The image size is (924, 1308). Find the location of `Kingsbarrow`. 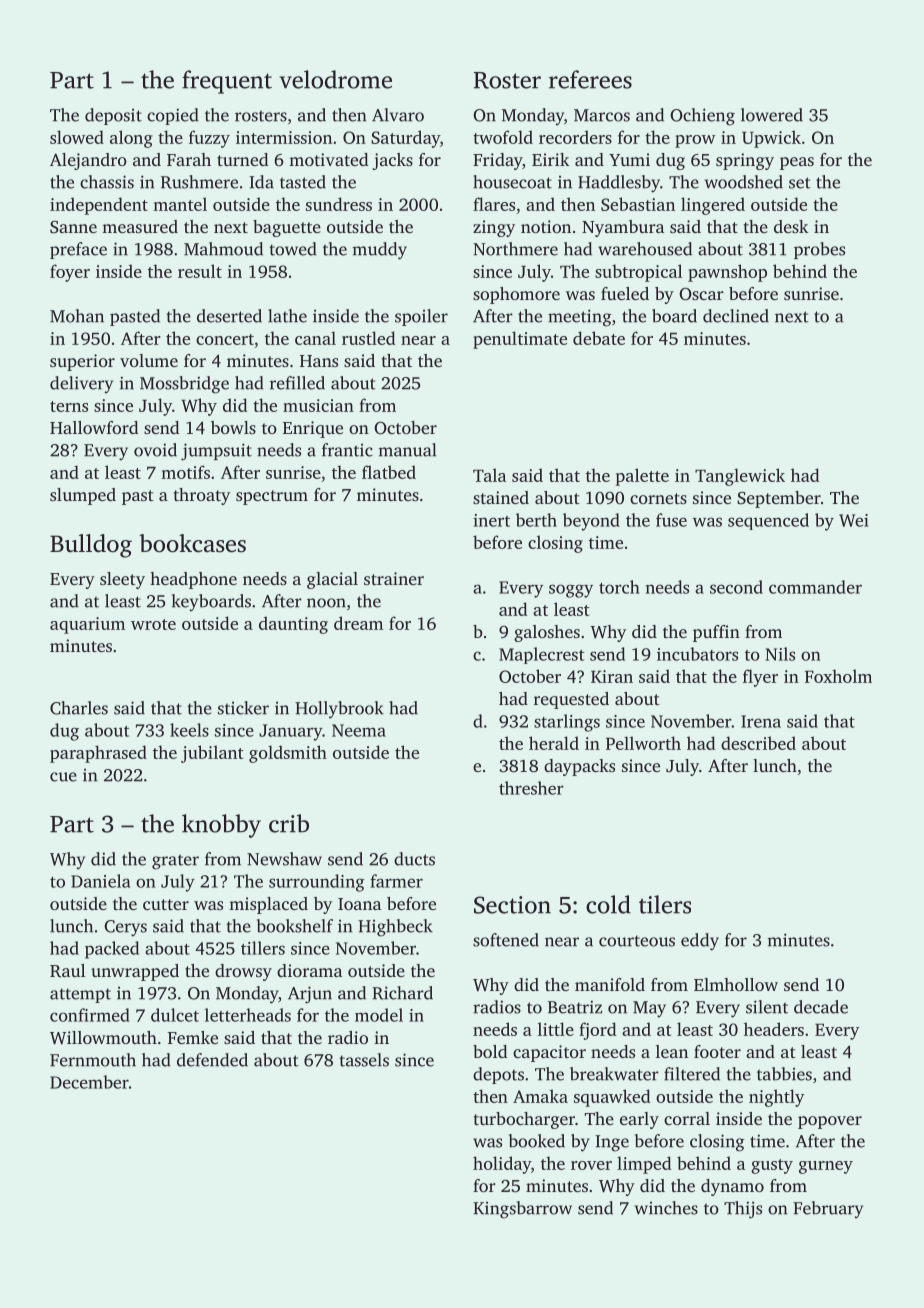

Kingsbarrow is located at coordinates (522, 1210).
